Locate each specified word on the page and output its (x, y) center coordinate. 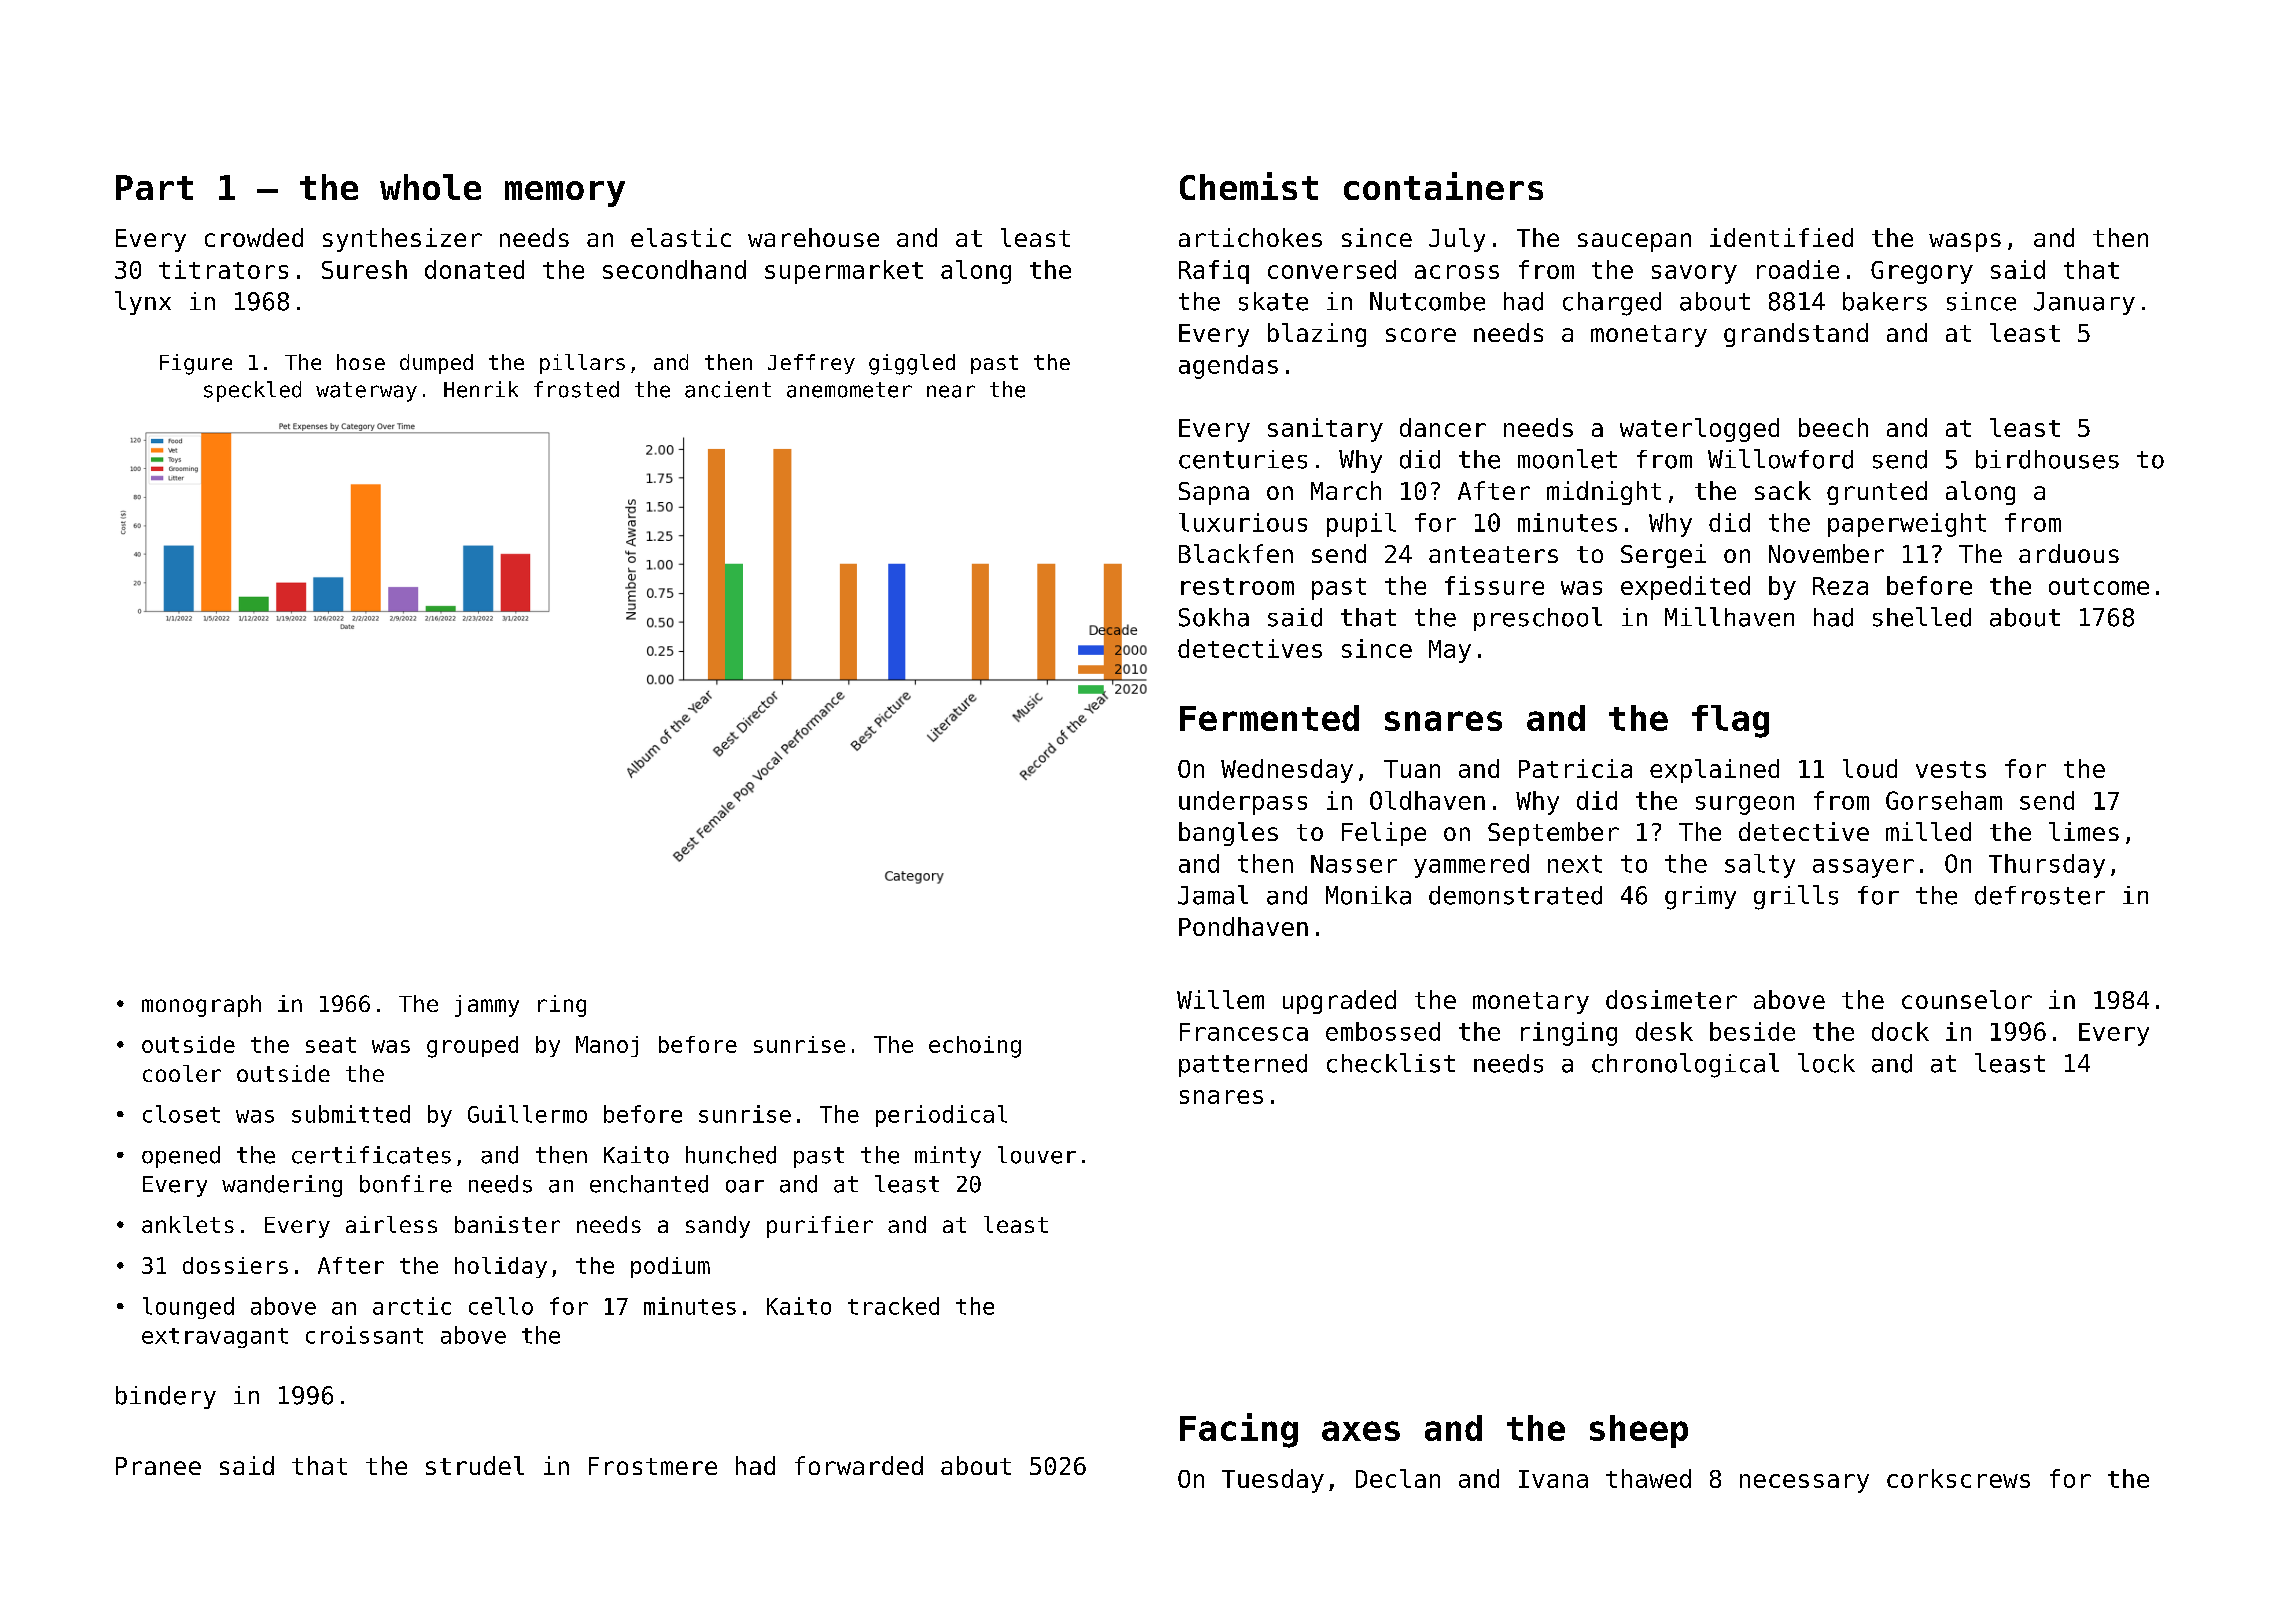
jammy (487, 1006)
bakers (1885, 301)
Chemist (1249, 186)
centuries (1243, 459)
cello (501, 1306)
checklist (1391, 1063)
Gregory (1922, 272)
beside (1752, 1031)
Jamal (1213, 895)
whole (430, 187)
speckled (252, 391)
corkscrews (1958, 1478)
